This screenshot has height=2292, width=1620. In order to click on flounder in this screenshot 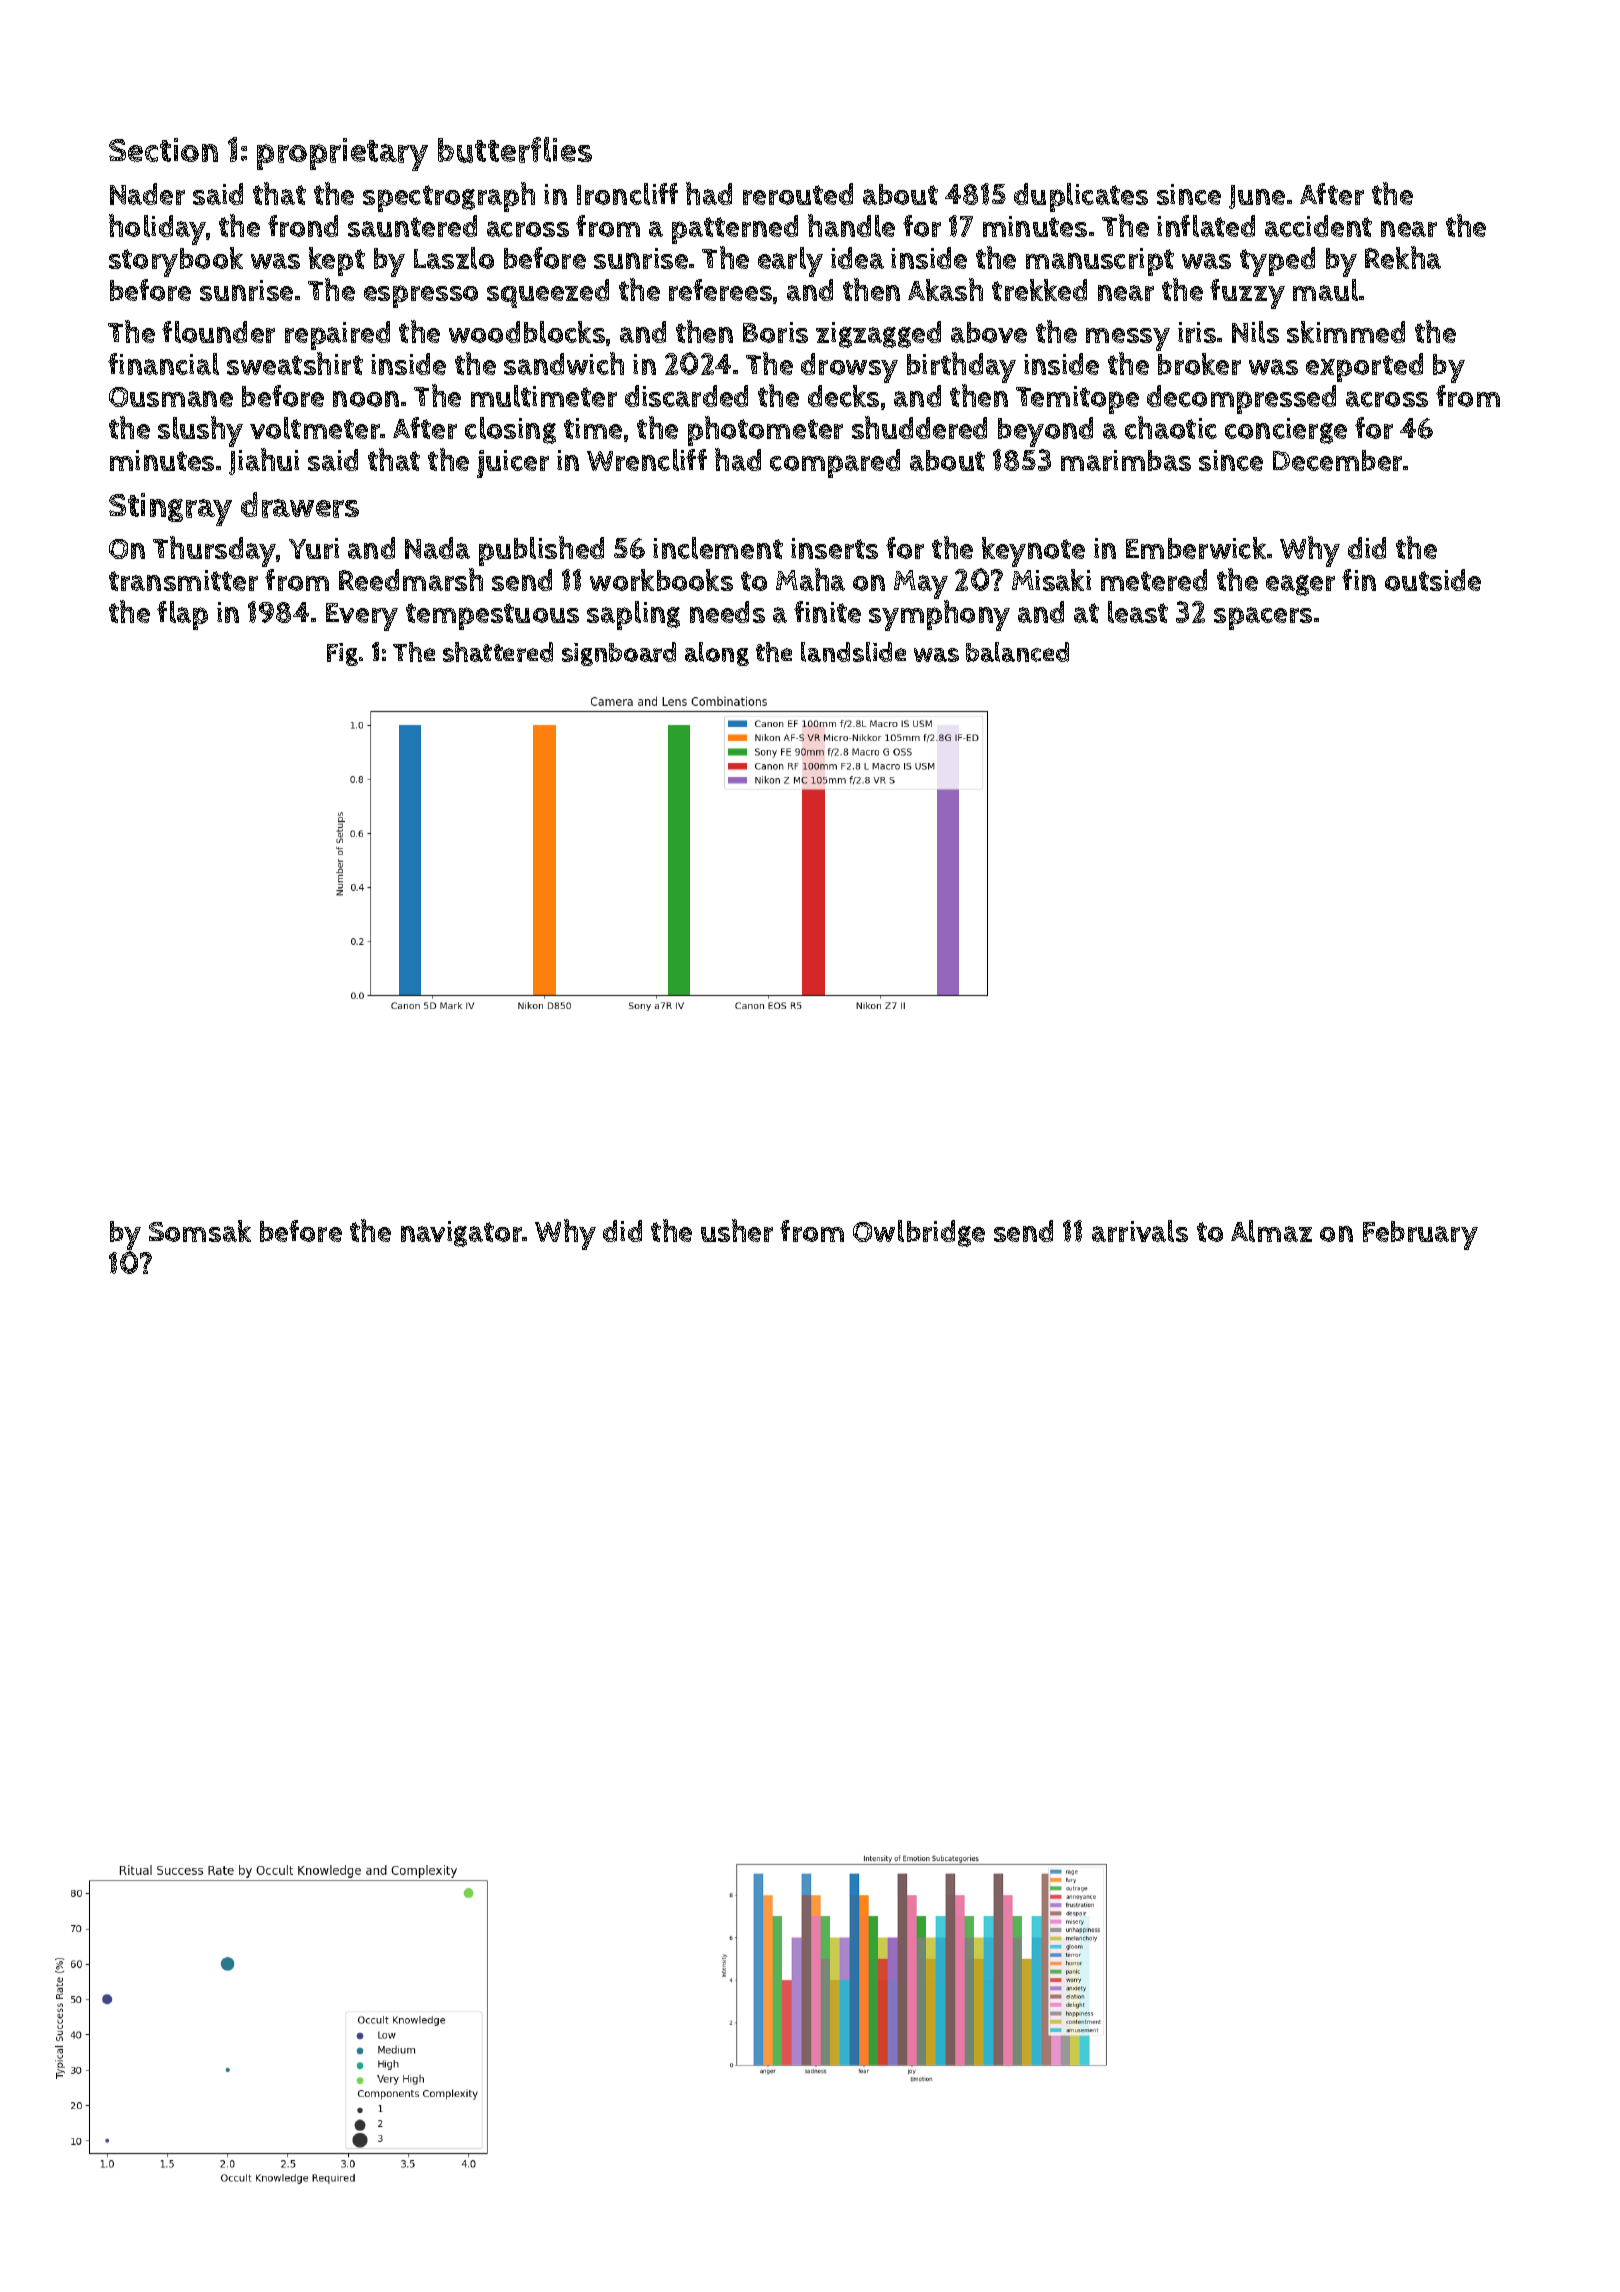, I will do `click(218, 332)`.
